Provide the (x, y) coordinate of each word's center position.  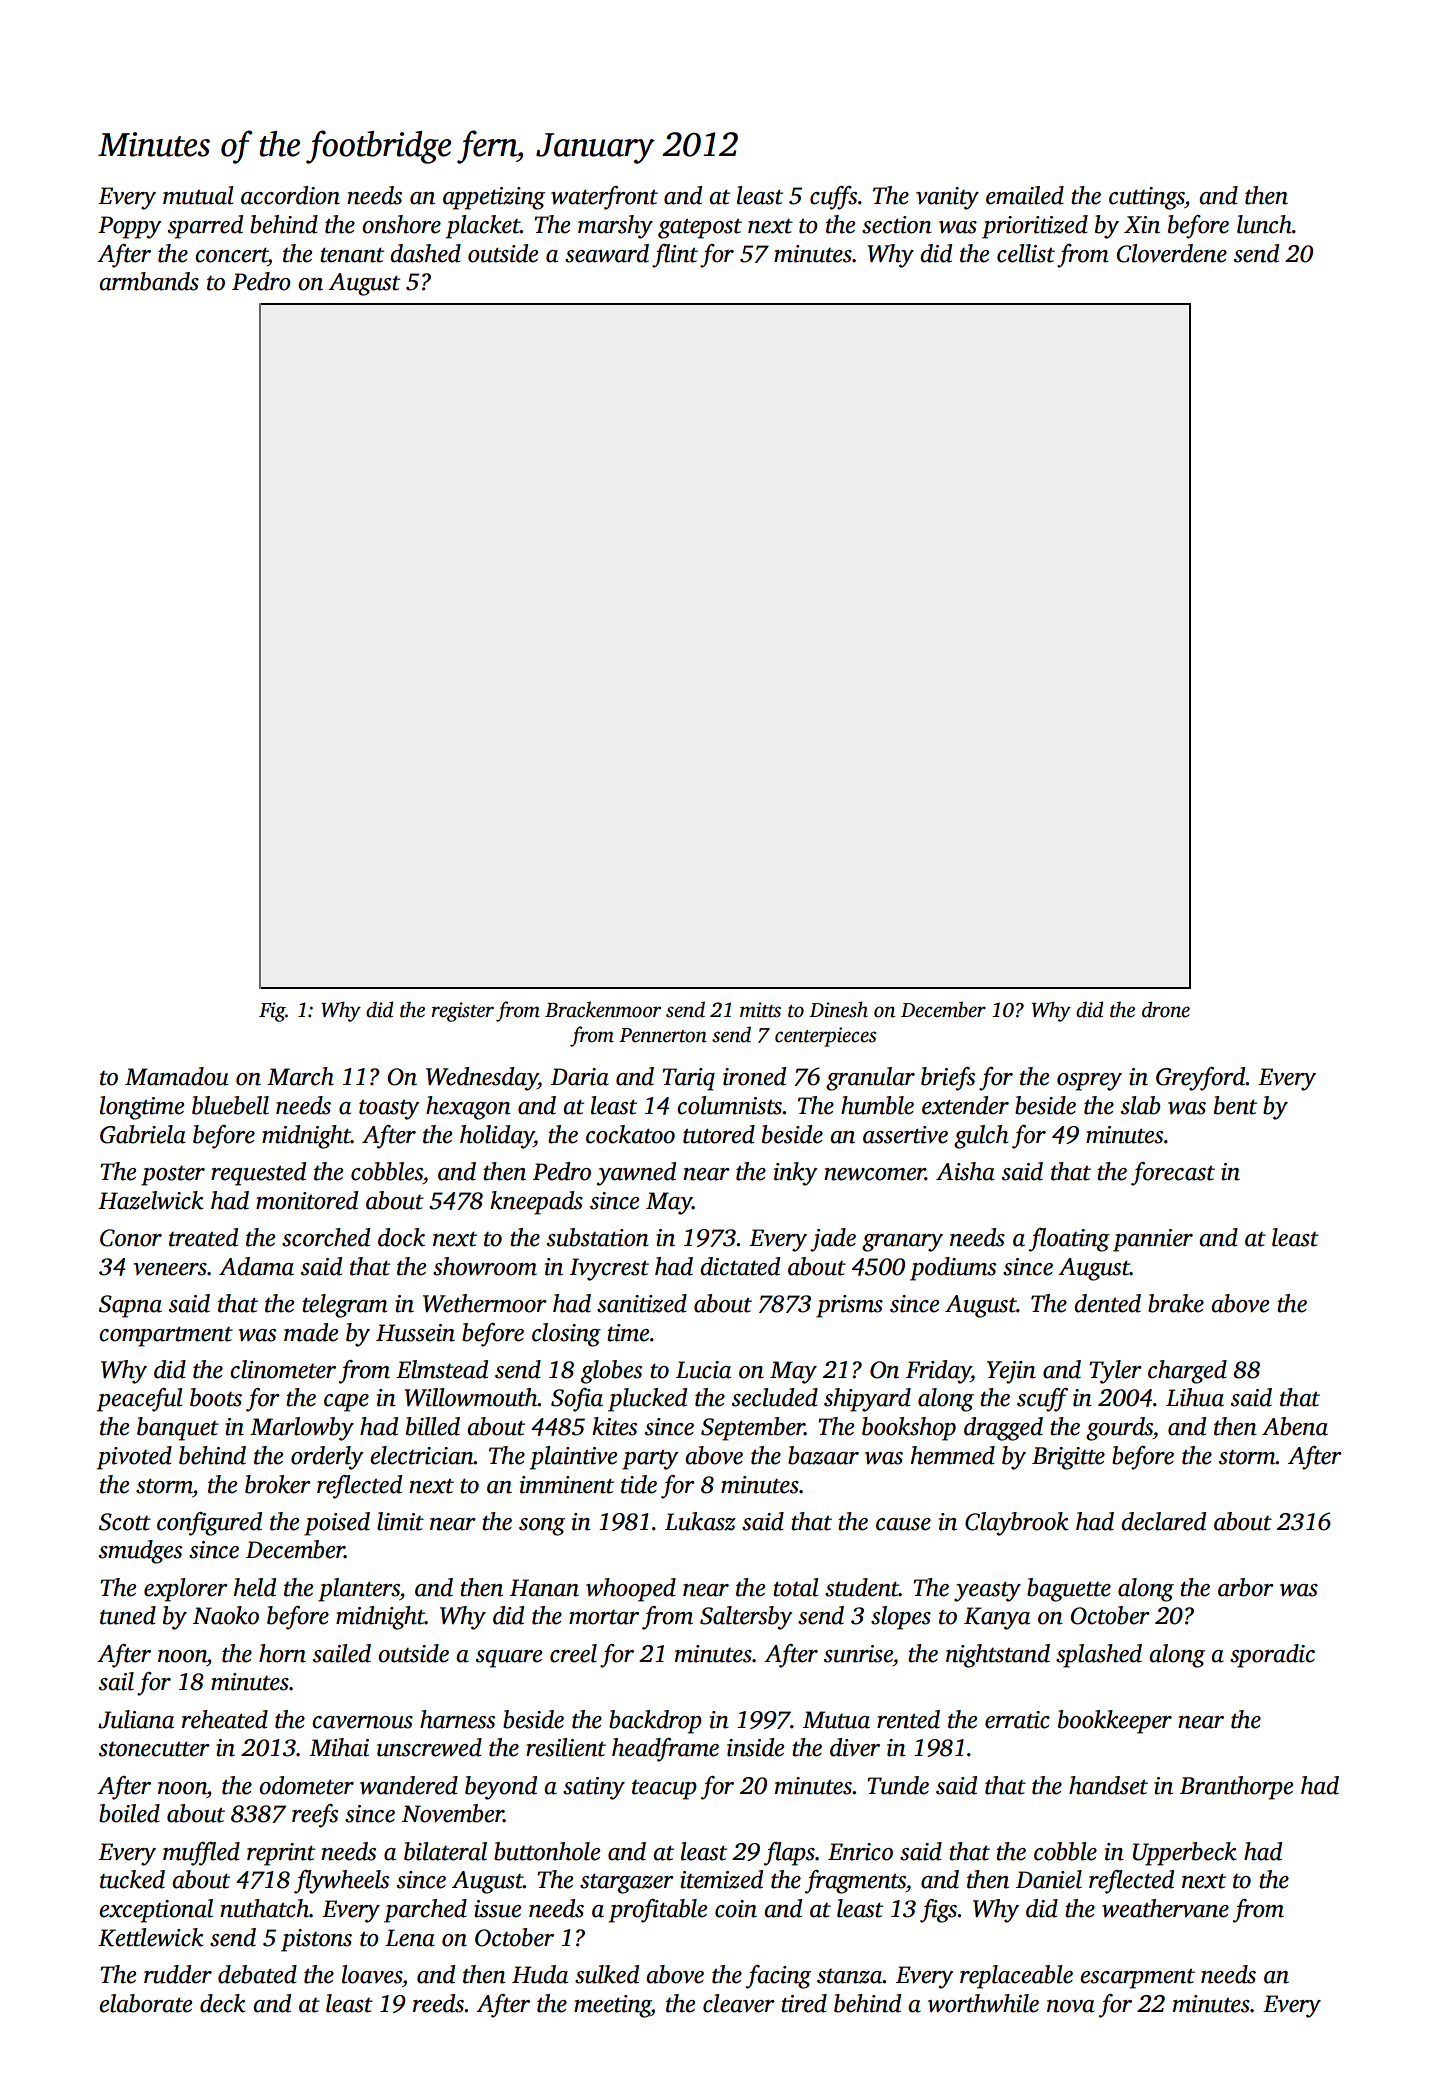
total (796, 1587)
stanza (850, 1976)
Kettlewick (151, 1937)
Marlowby (302, 1429)
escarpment (1137, 1979)
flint (675, 256)
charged (1187, 1372)
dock (401, 1237)
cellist (1026, 253)
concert (231, 255)
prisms (849, 1306)
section (897, 225)
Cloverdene (1171, 253)
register (462, 1012)
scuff (1042, 1400)
